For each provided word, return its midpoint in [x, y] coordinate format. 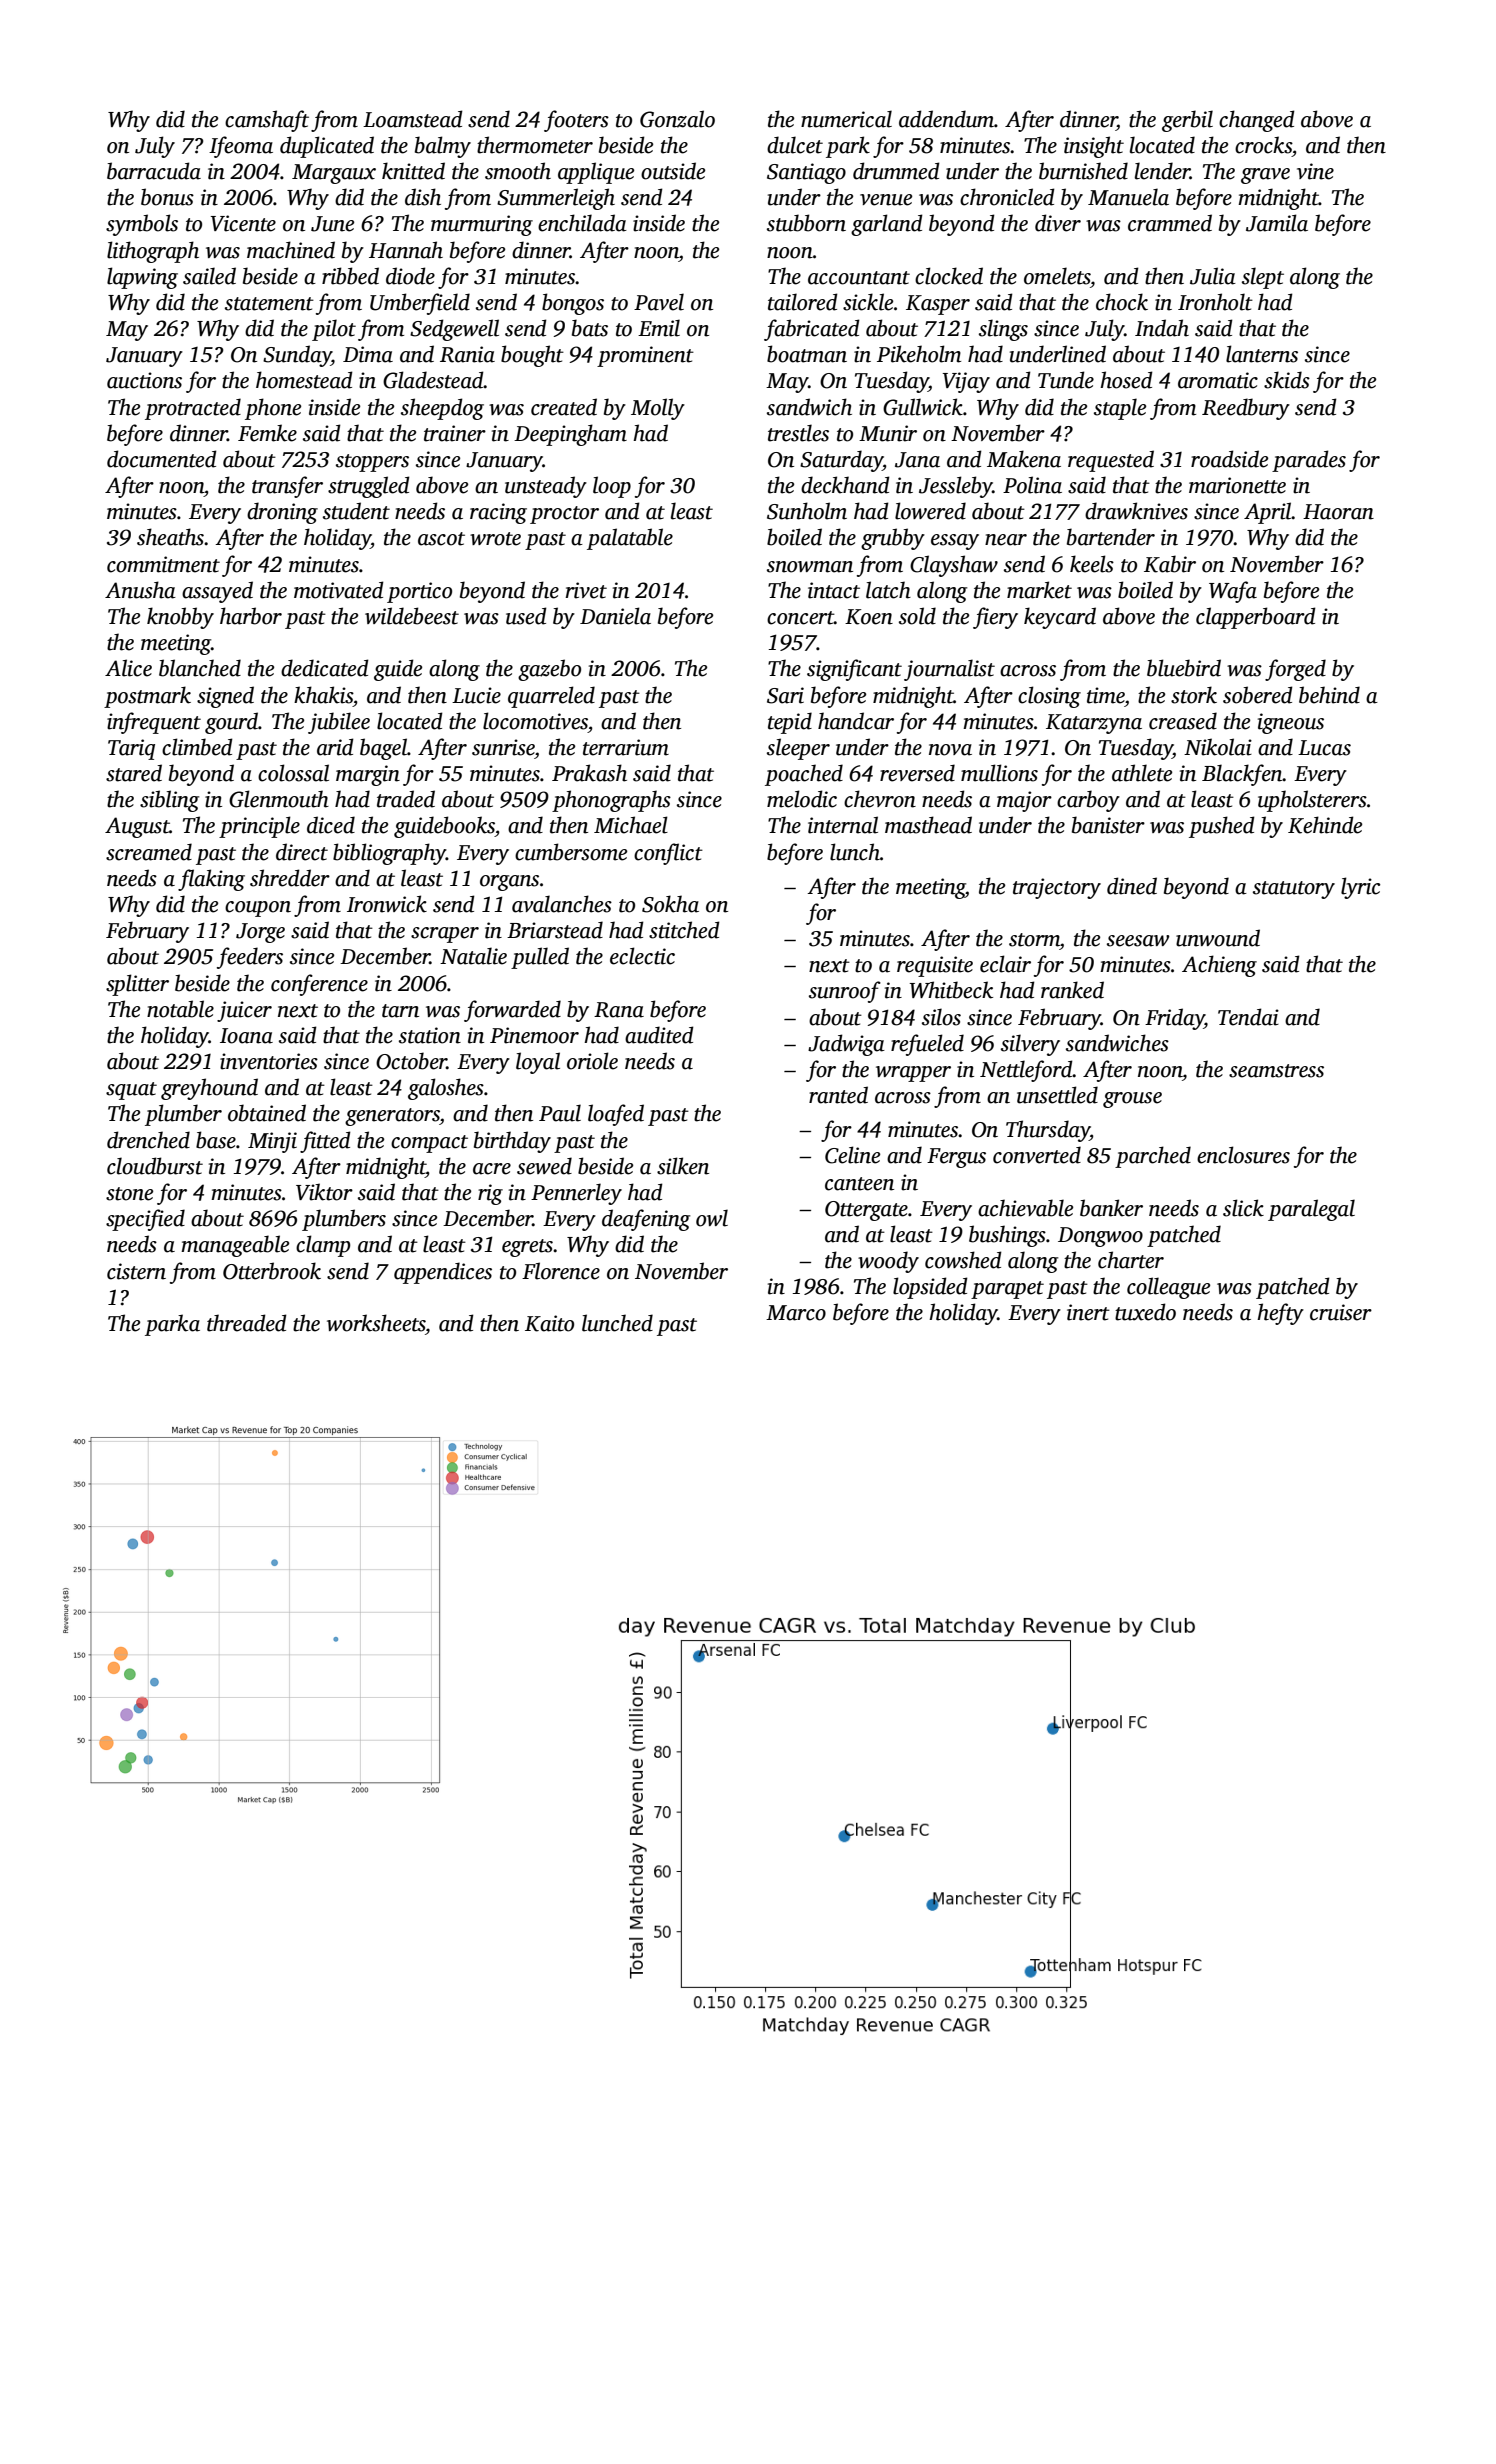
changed [1257, 121]
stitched [684, 930]
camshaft [267, 121]
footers [576, 121]
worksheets [376, 1323]
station [430, 1035]
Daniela [615, 616]
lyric [1360, 888]
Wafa [1233, 592]
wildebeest [412, 616]
